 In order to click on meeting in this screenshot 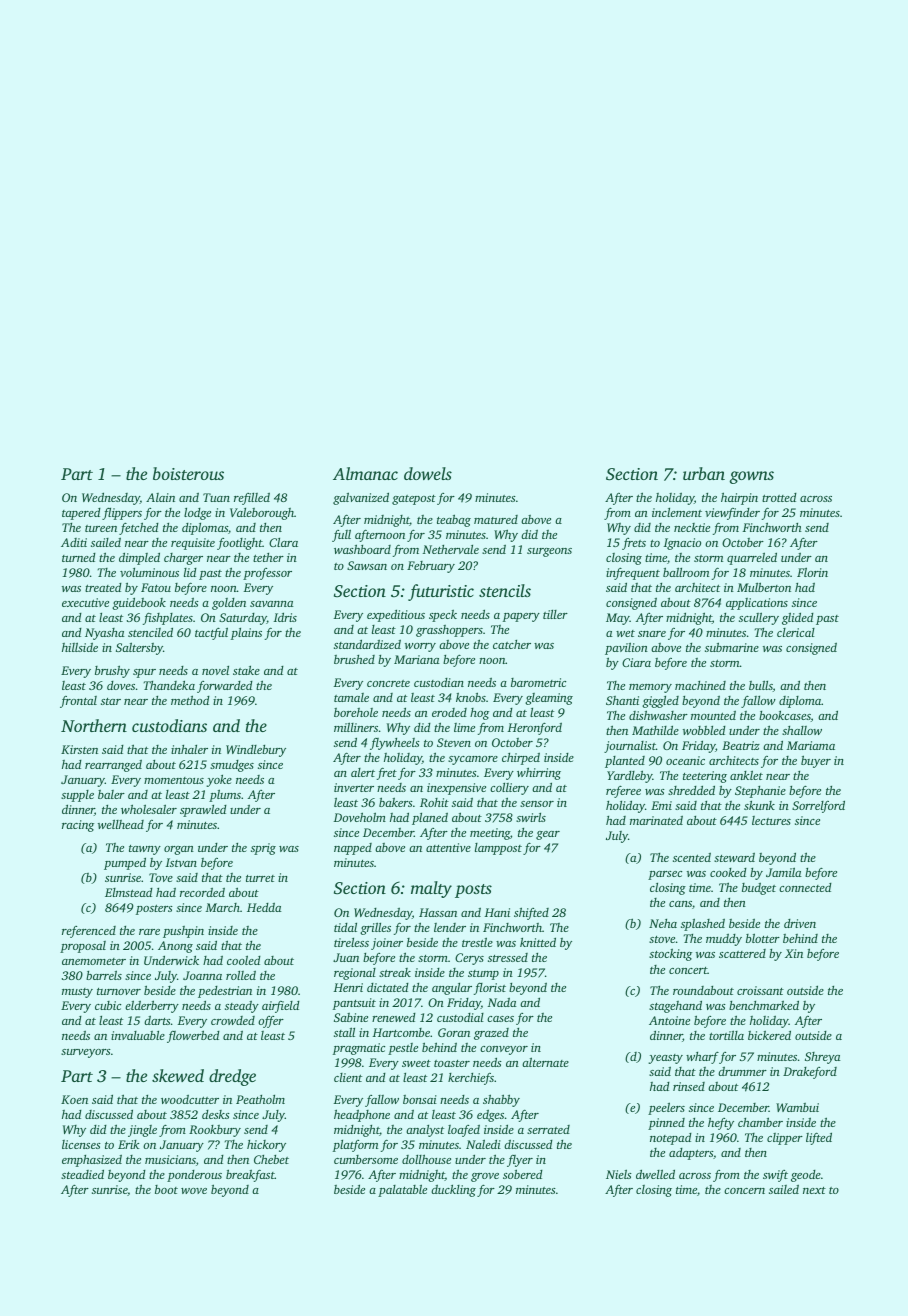, I will do `click(490, 834)`.
